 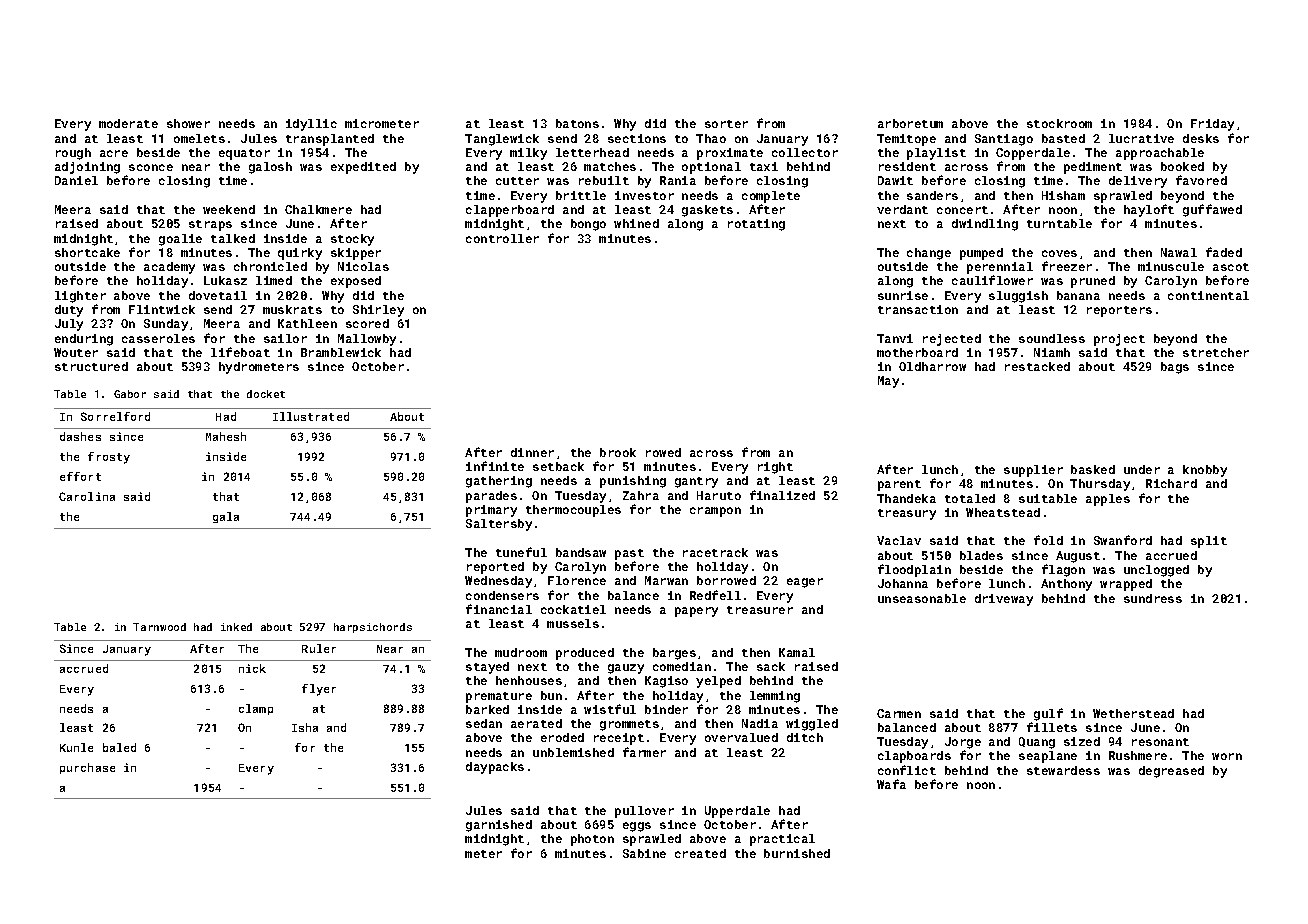 I want to click on past, so click(x=629, y=554).
